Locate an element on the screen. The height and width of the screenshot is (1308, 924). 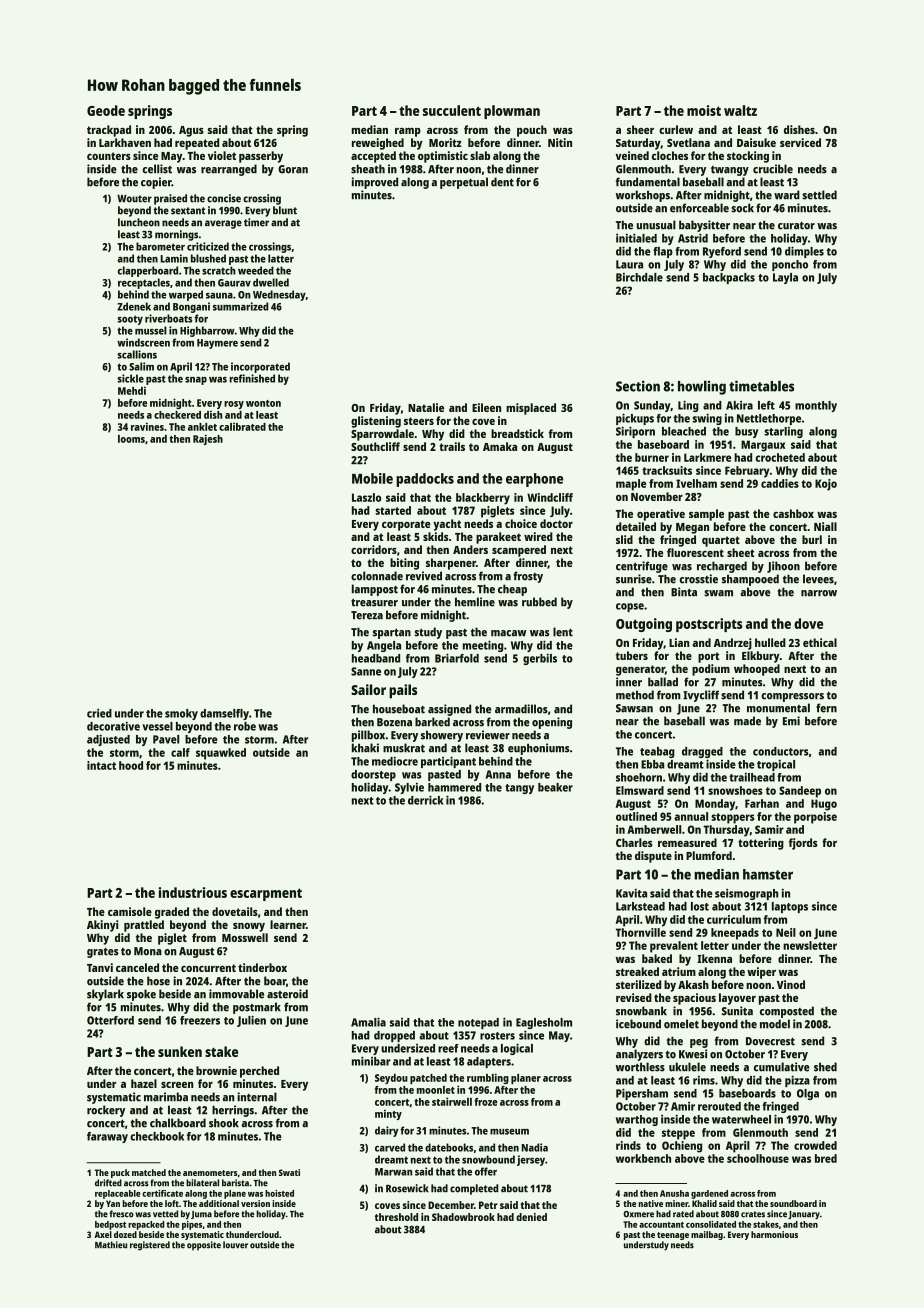
sharpener is located at coordinates (451, 564).
